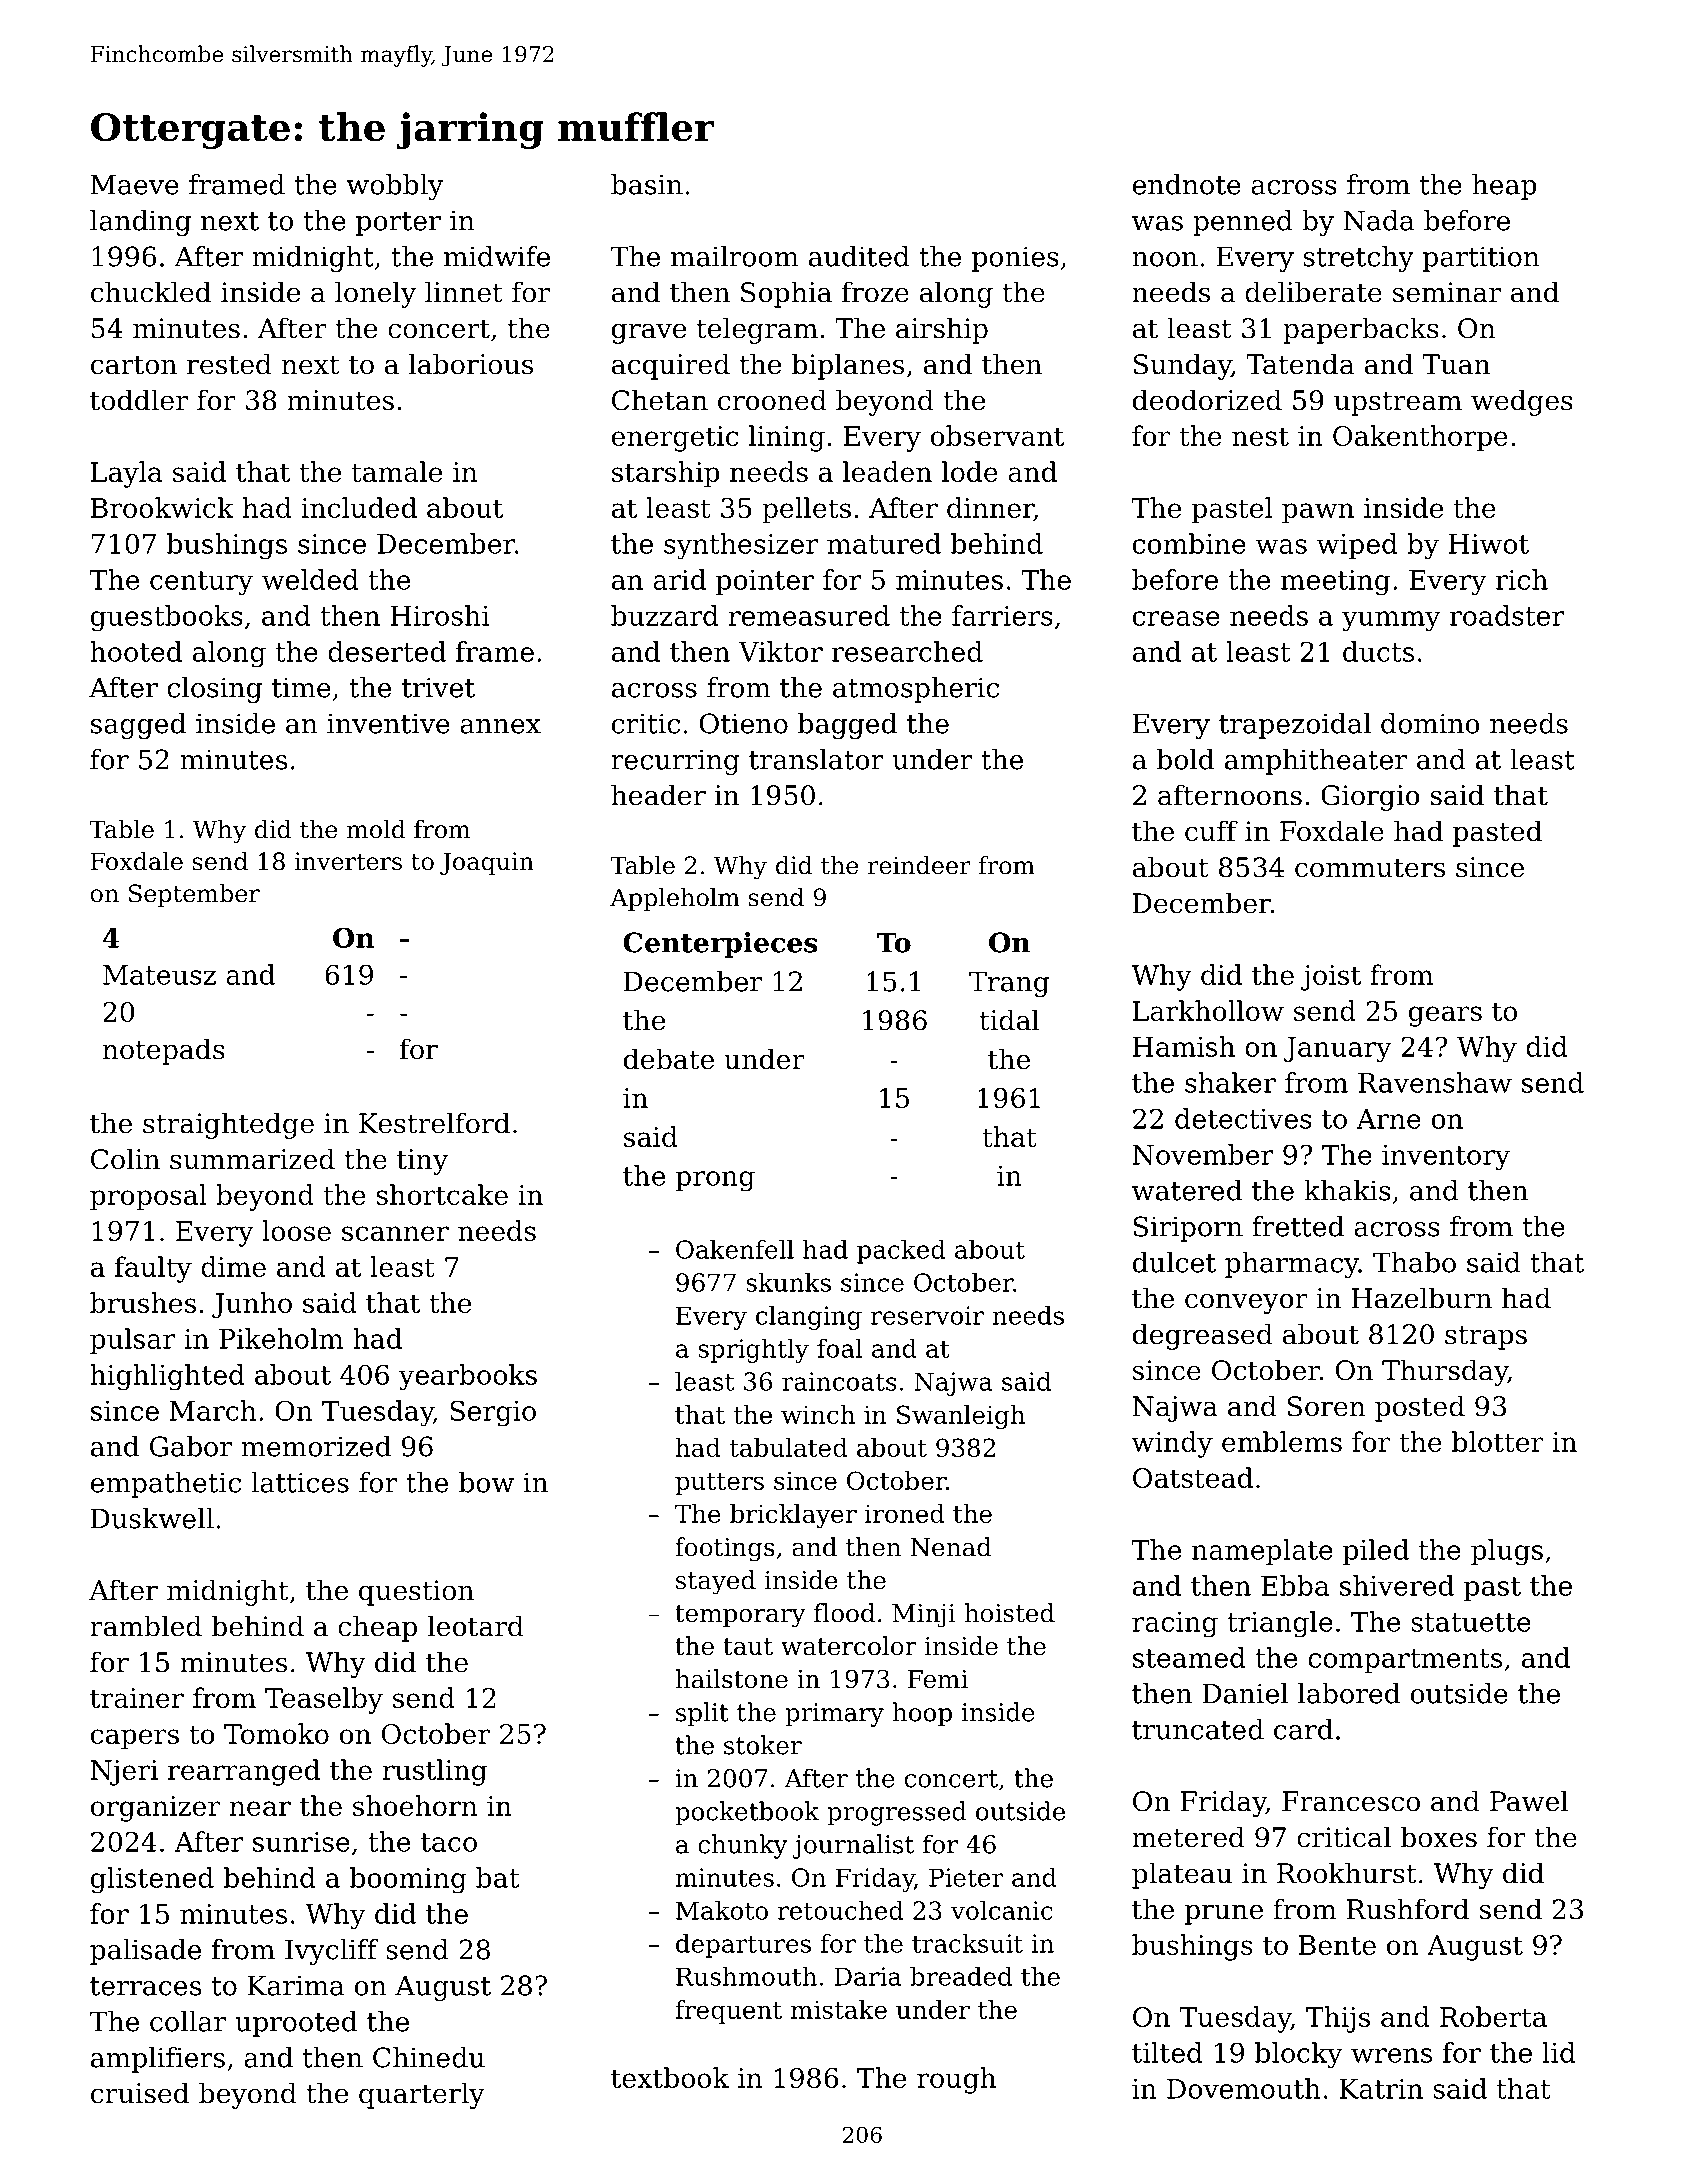  What do you see at coordinates (134, 365) in the image?
I see `carton` at bounding box center [134, 365].
